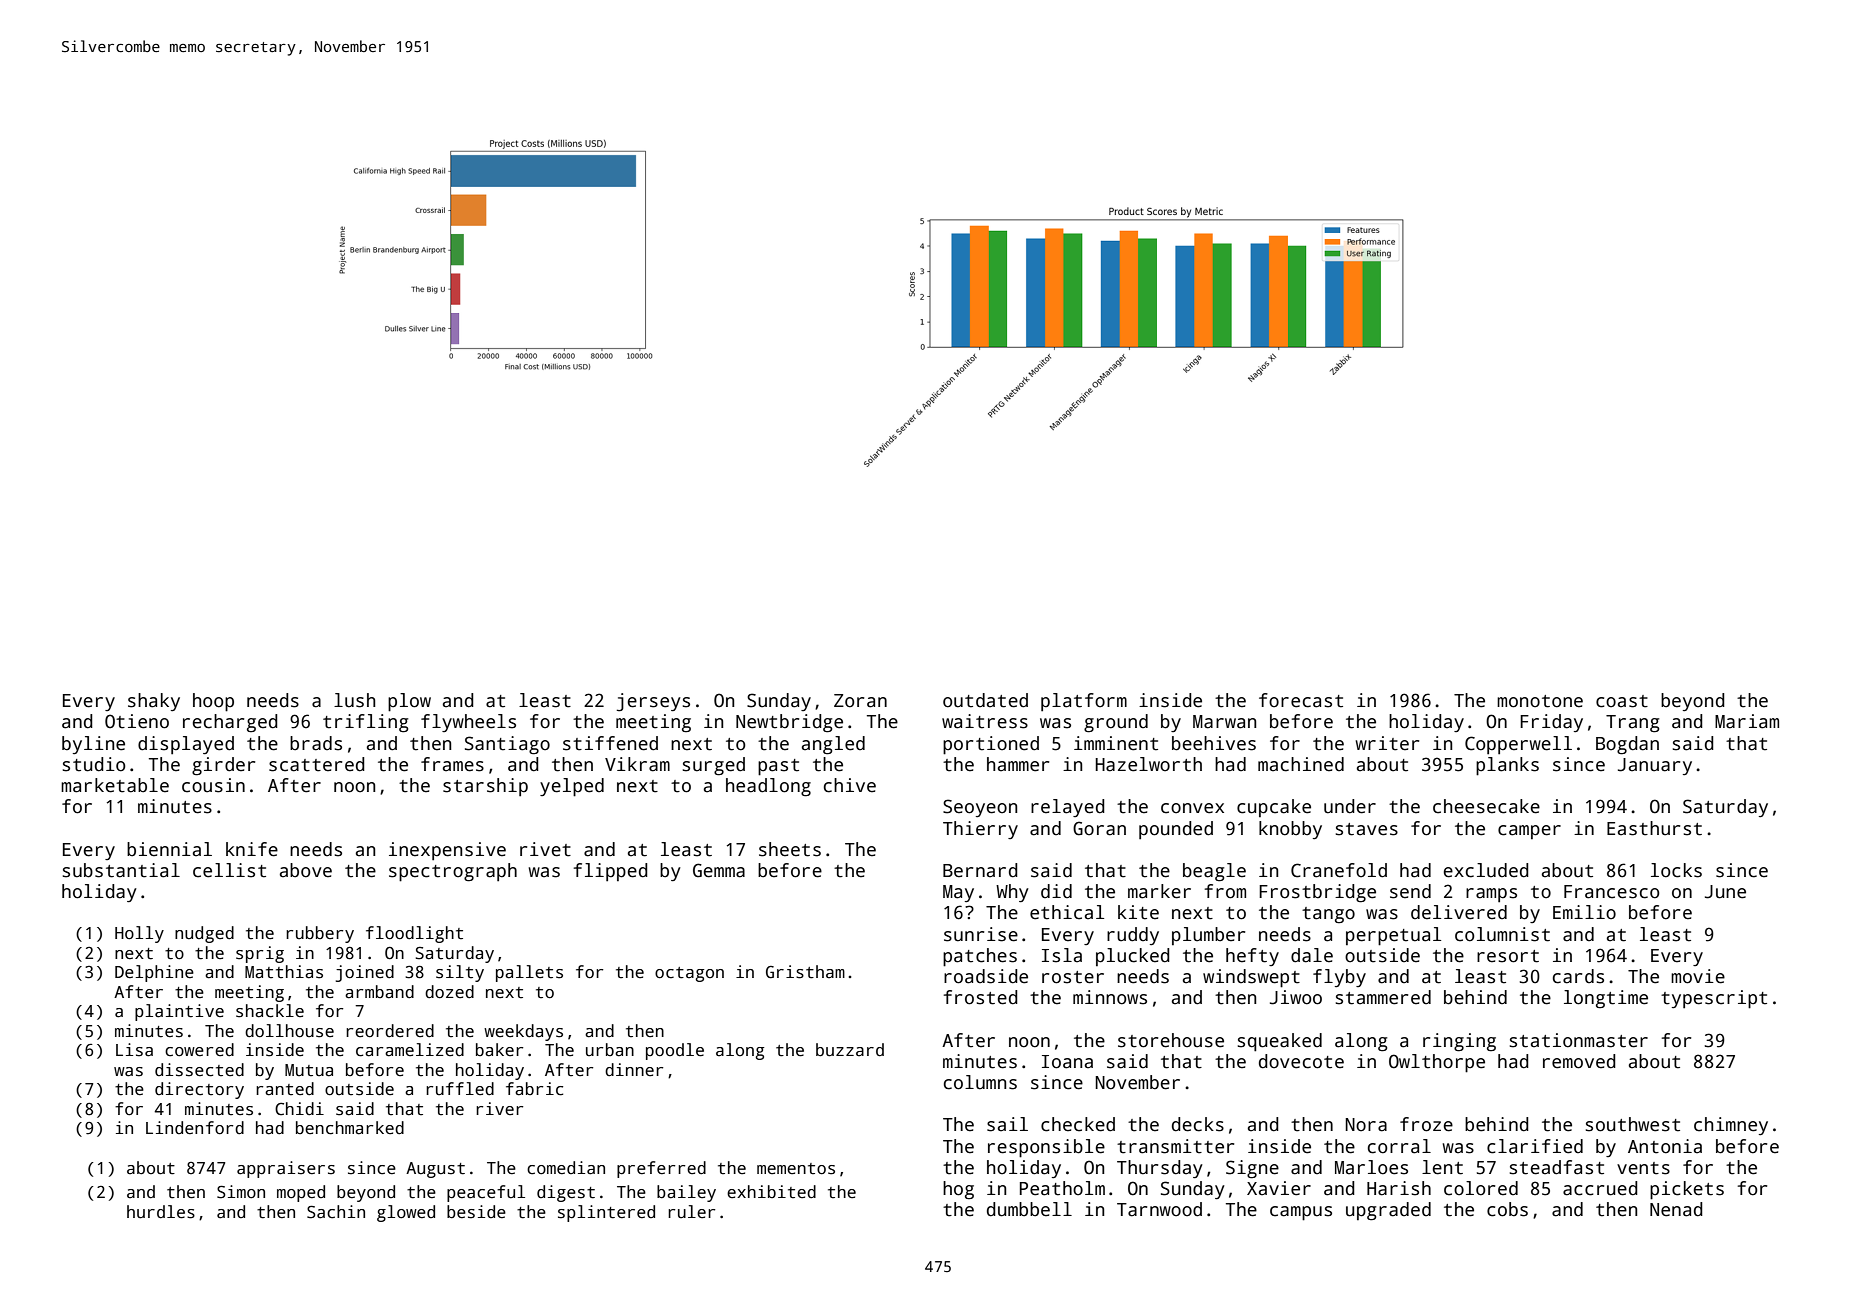  I want to click on monotone, so click(1540, 701).
